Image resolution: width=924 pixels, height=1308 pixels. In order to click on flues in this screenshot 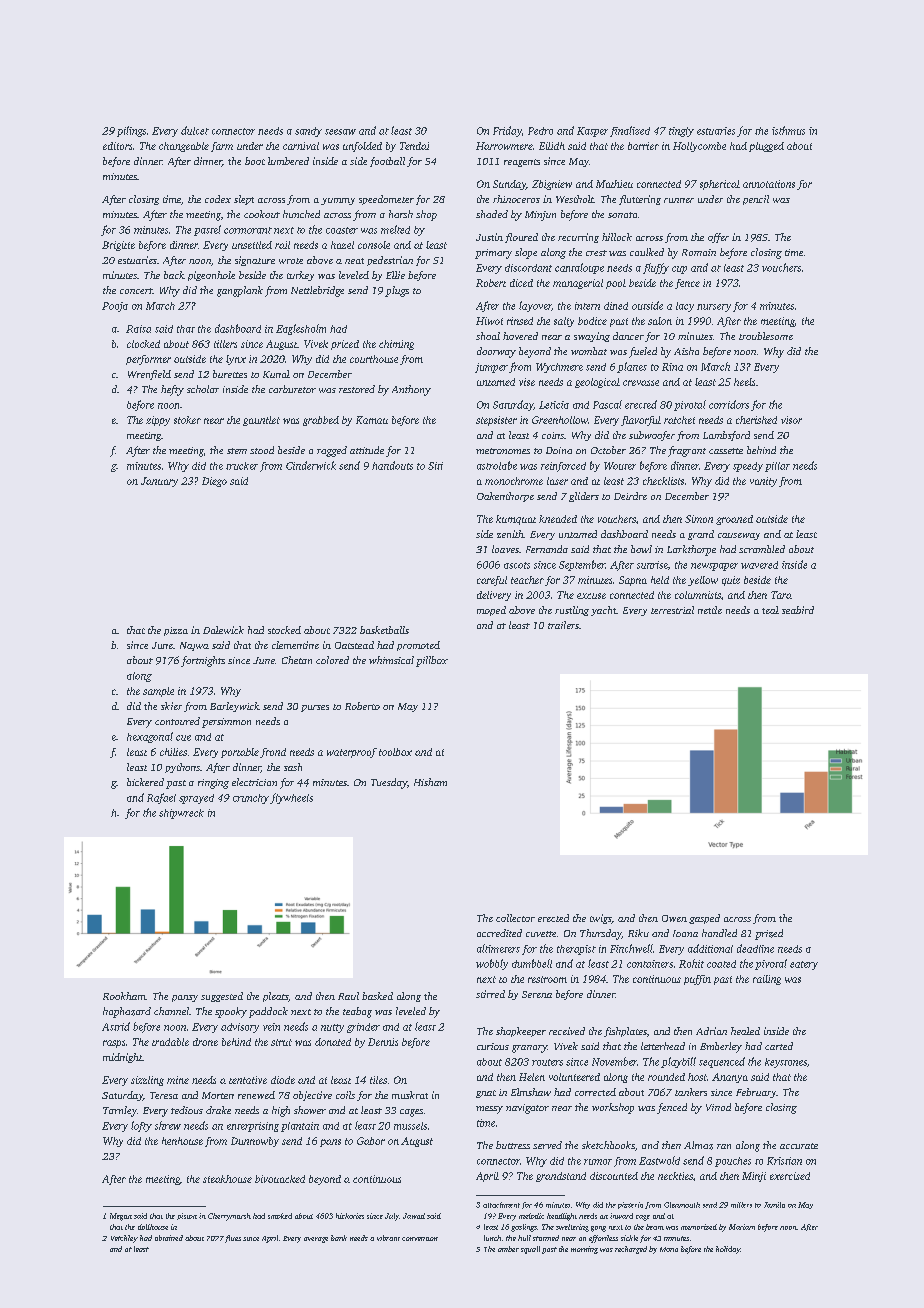, I will do `click(233, 1239)`.
